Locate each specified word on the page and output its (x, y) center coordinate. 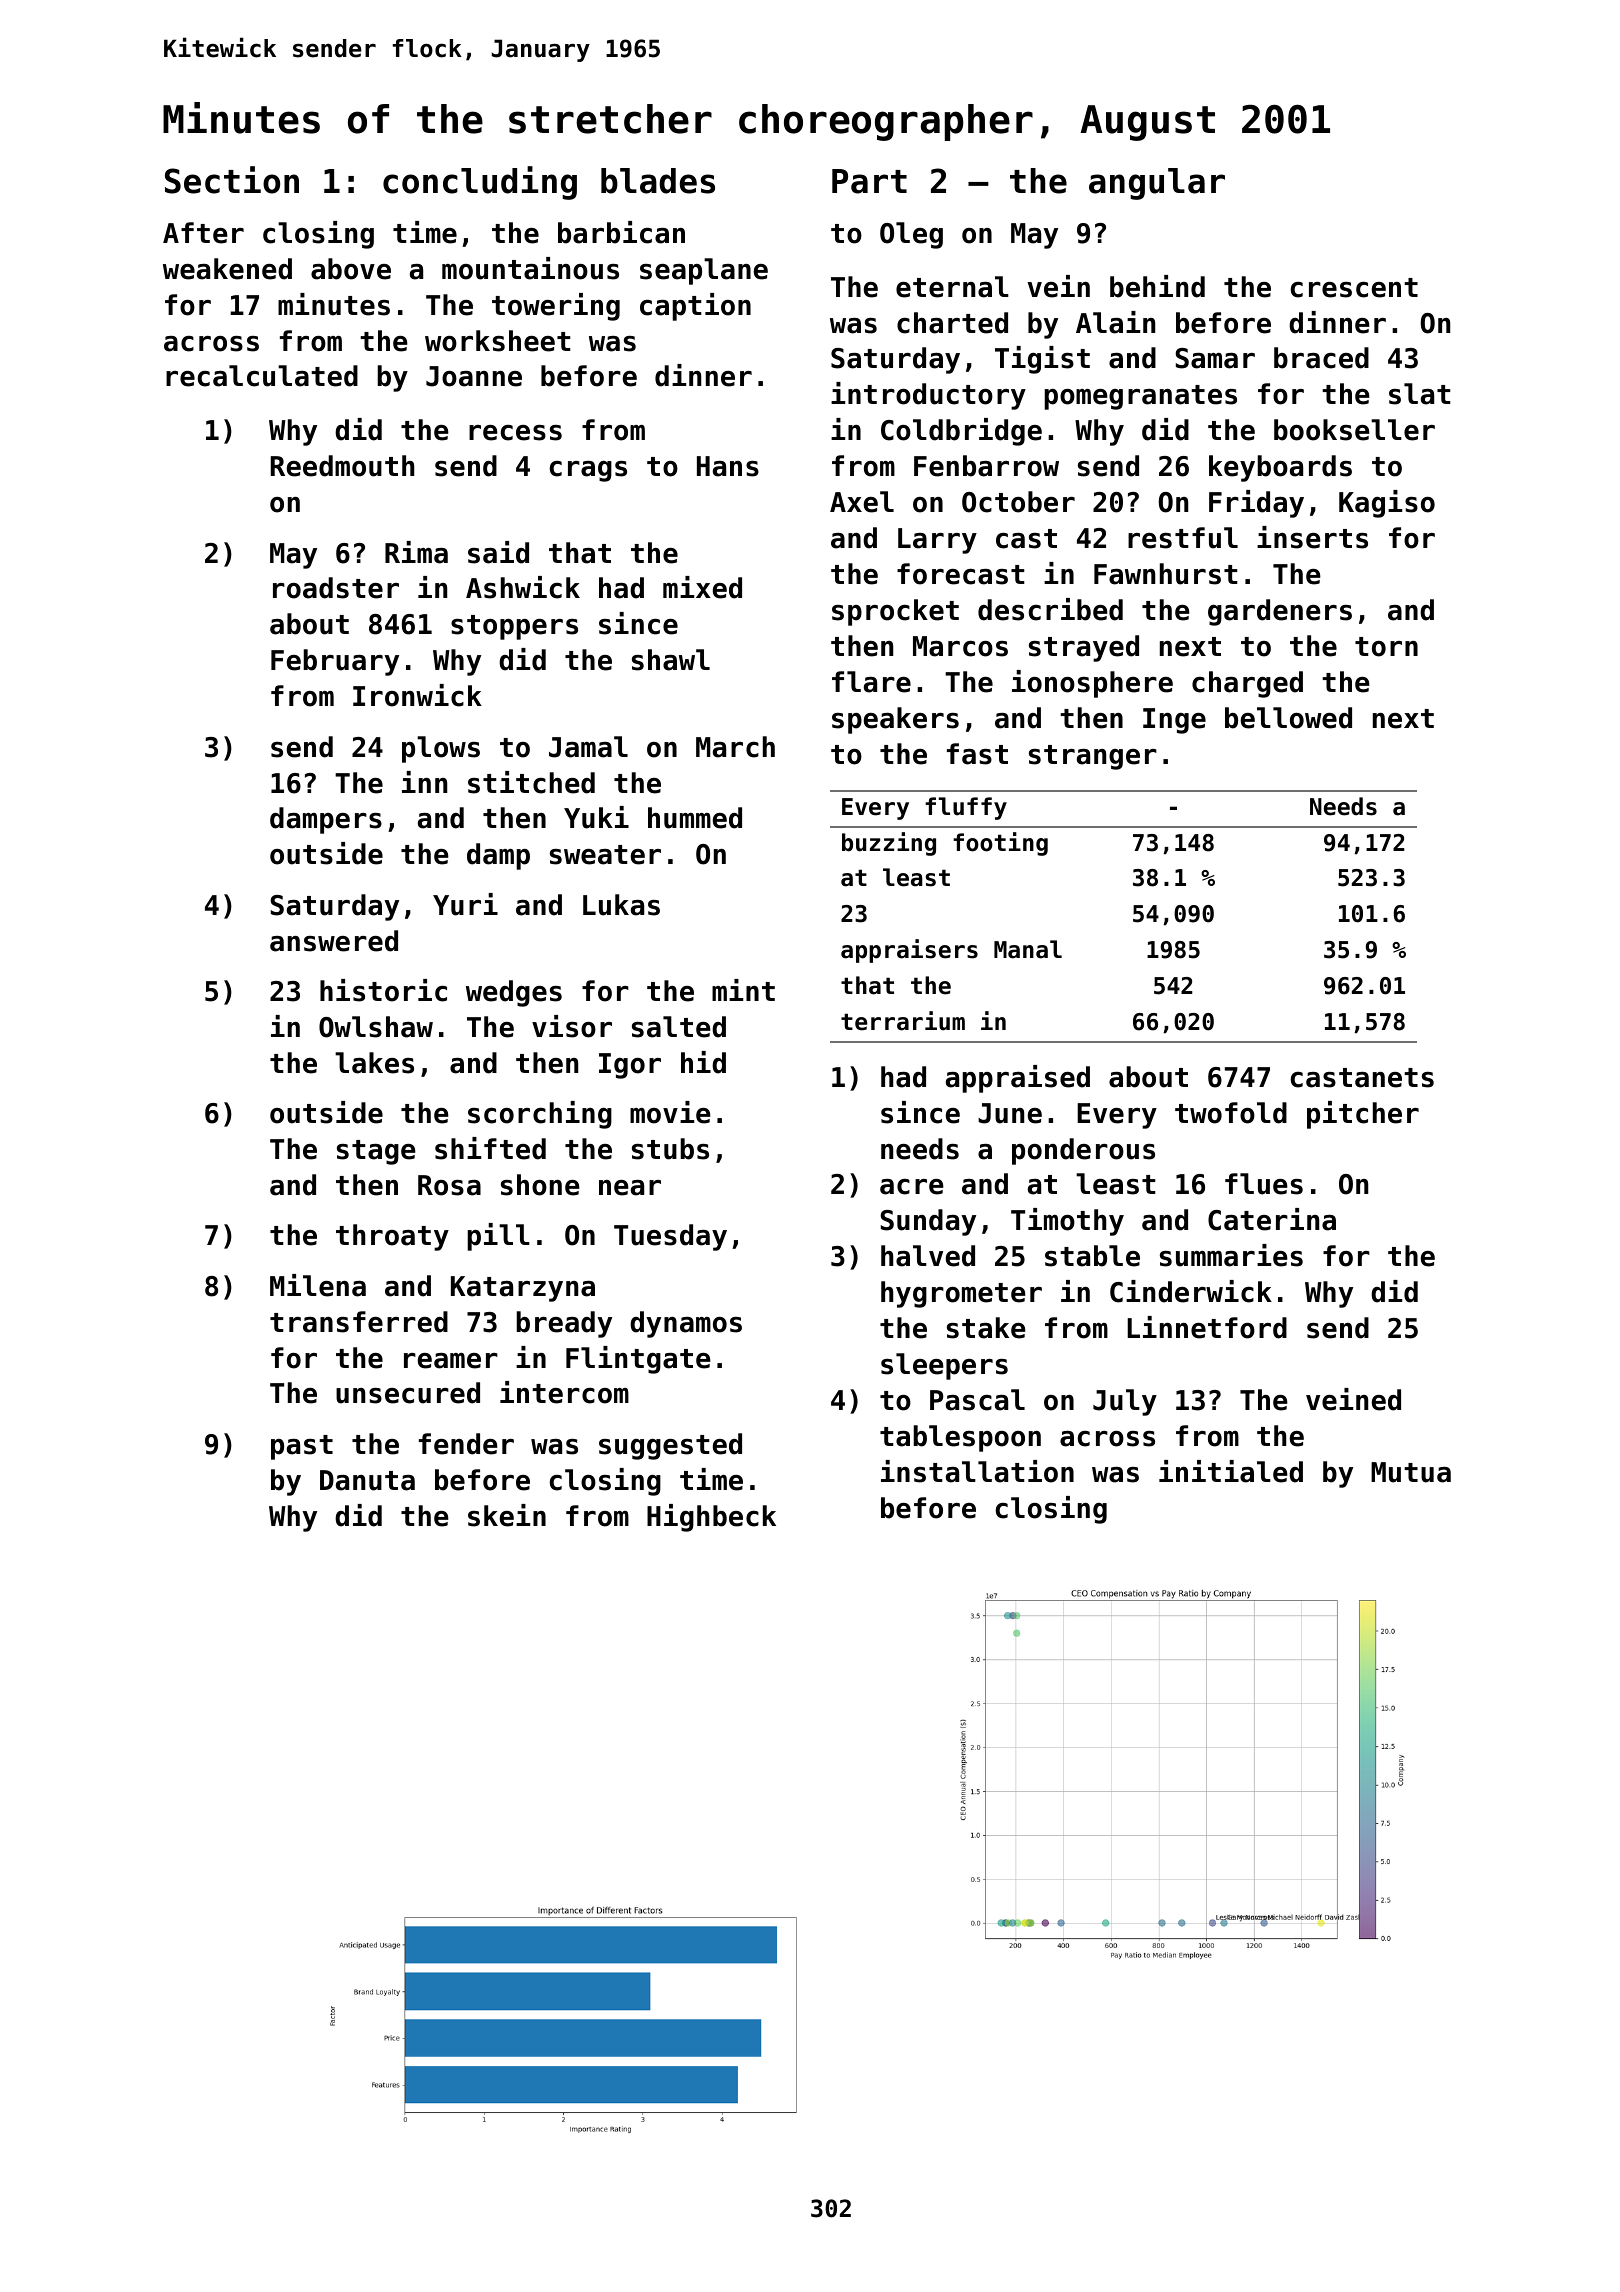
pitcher (1363, 1115)
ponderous (1083, 1151)
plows (441, 749)
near (630, 1188)
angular (1157, 184)
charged (1247, 684)
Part (869, 181)
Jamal (588, 747)
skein (507, 1515)
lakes (374, 1063)
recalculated (262, 376)
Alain (1115, 322)
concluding (480, 183)
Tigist (1042, 360)
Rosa (449, 1185)
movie (670, 1112)
